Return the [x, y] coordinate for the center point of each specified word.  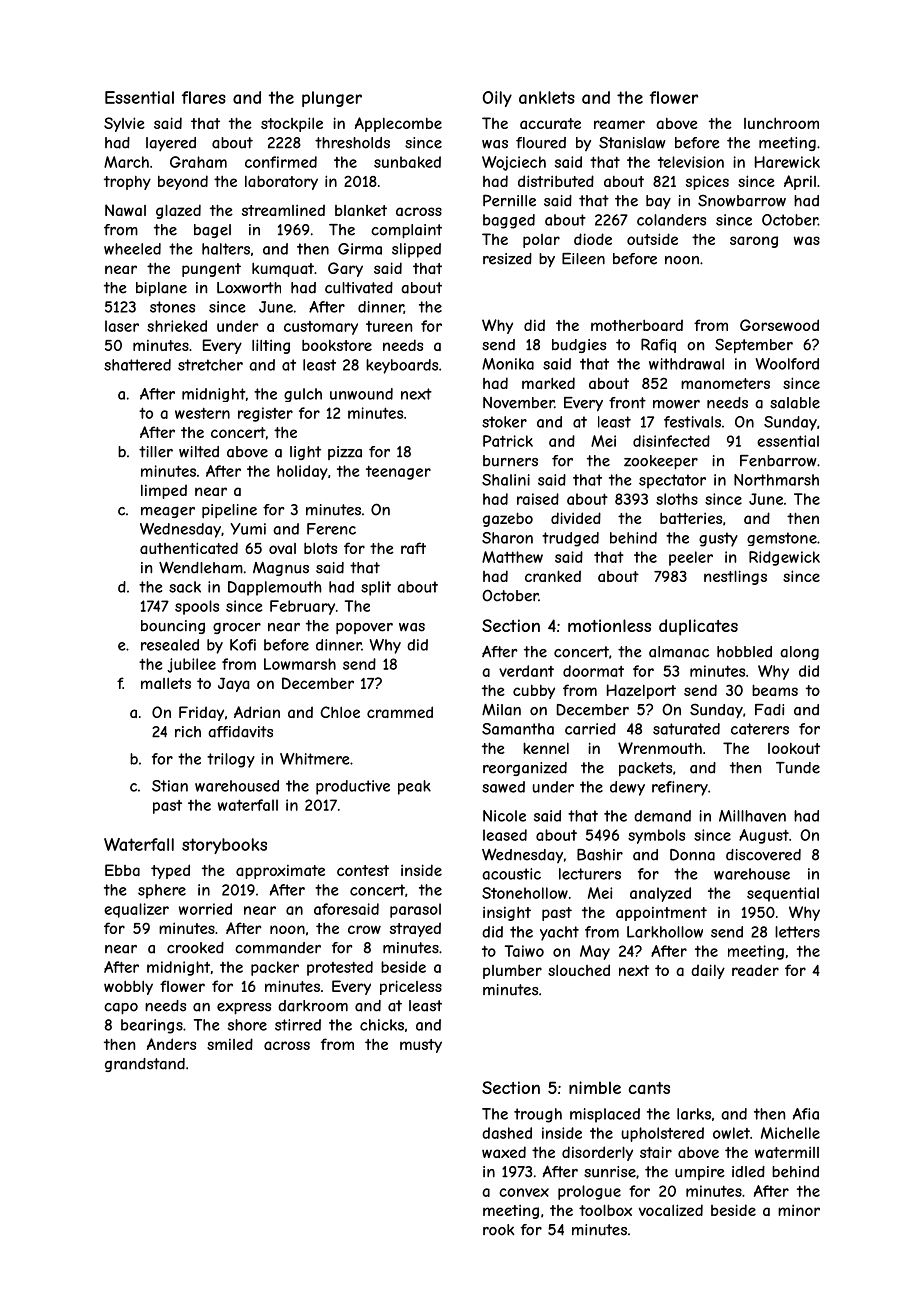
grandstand [145, 1065]
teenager [398, 472]
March [126, 162]
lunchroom [781, 123]
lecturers [590, 874]
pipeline [229, 511]
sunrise [610, 1172]
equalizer [136, 910]
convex [524, 1192]
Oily [497, 99]
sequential [783, 894]
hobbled [744, 652]
